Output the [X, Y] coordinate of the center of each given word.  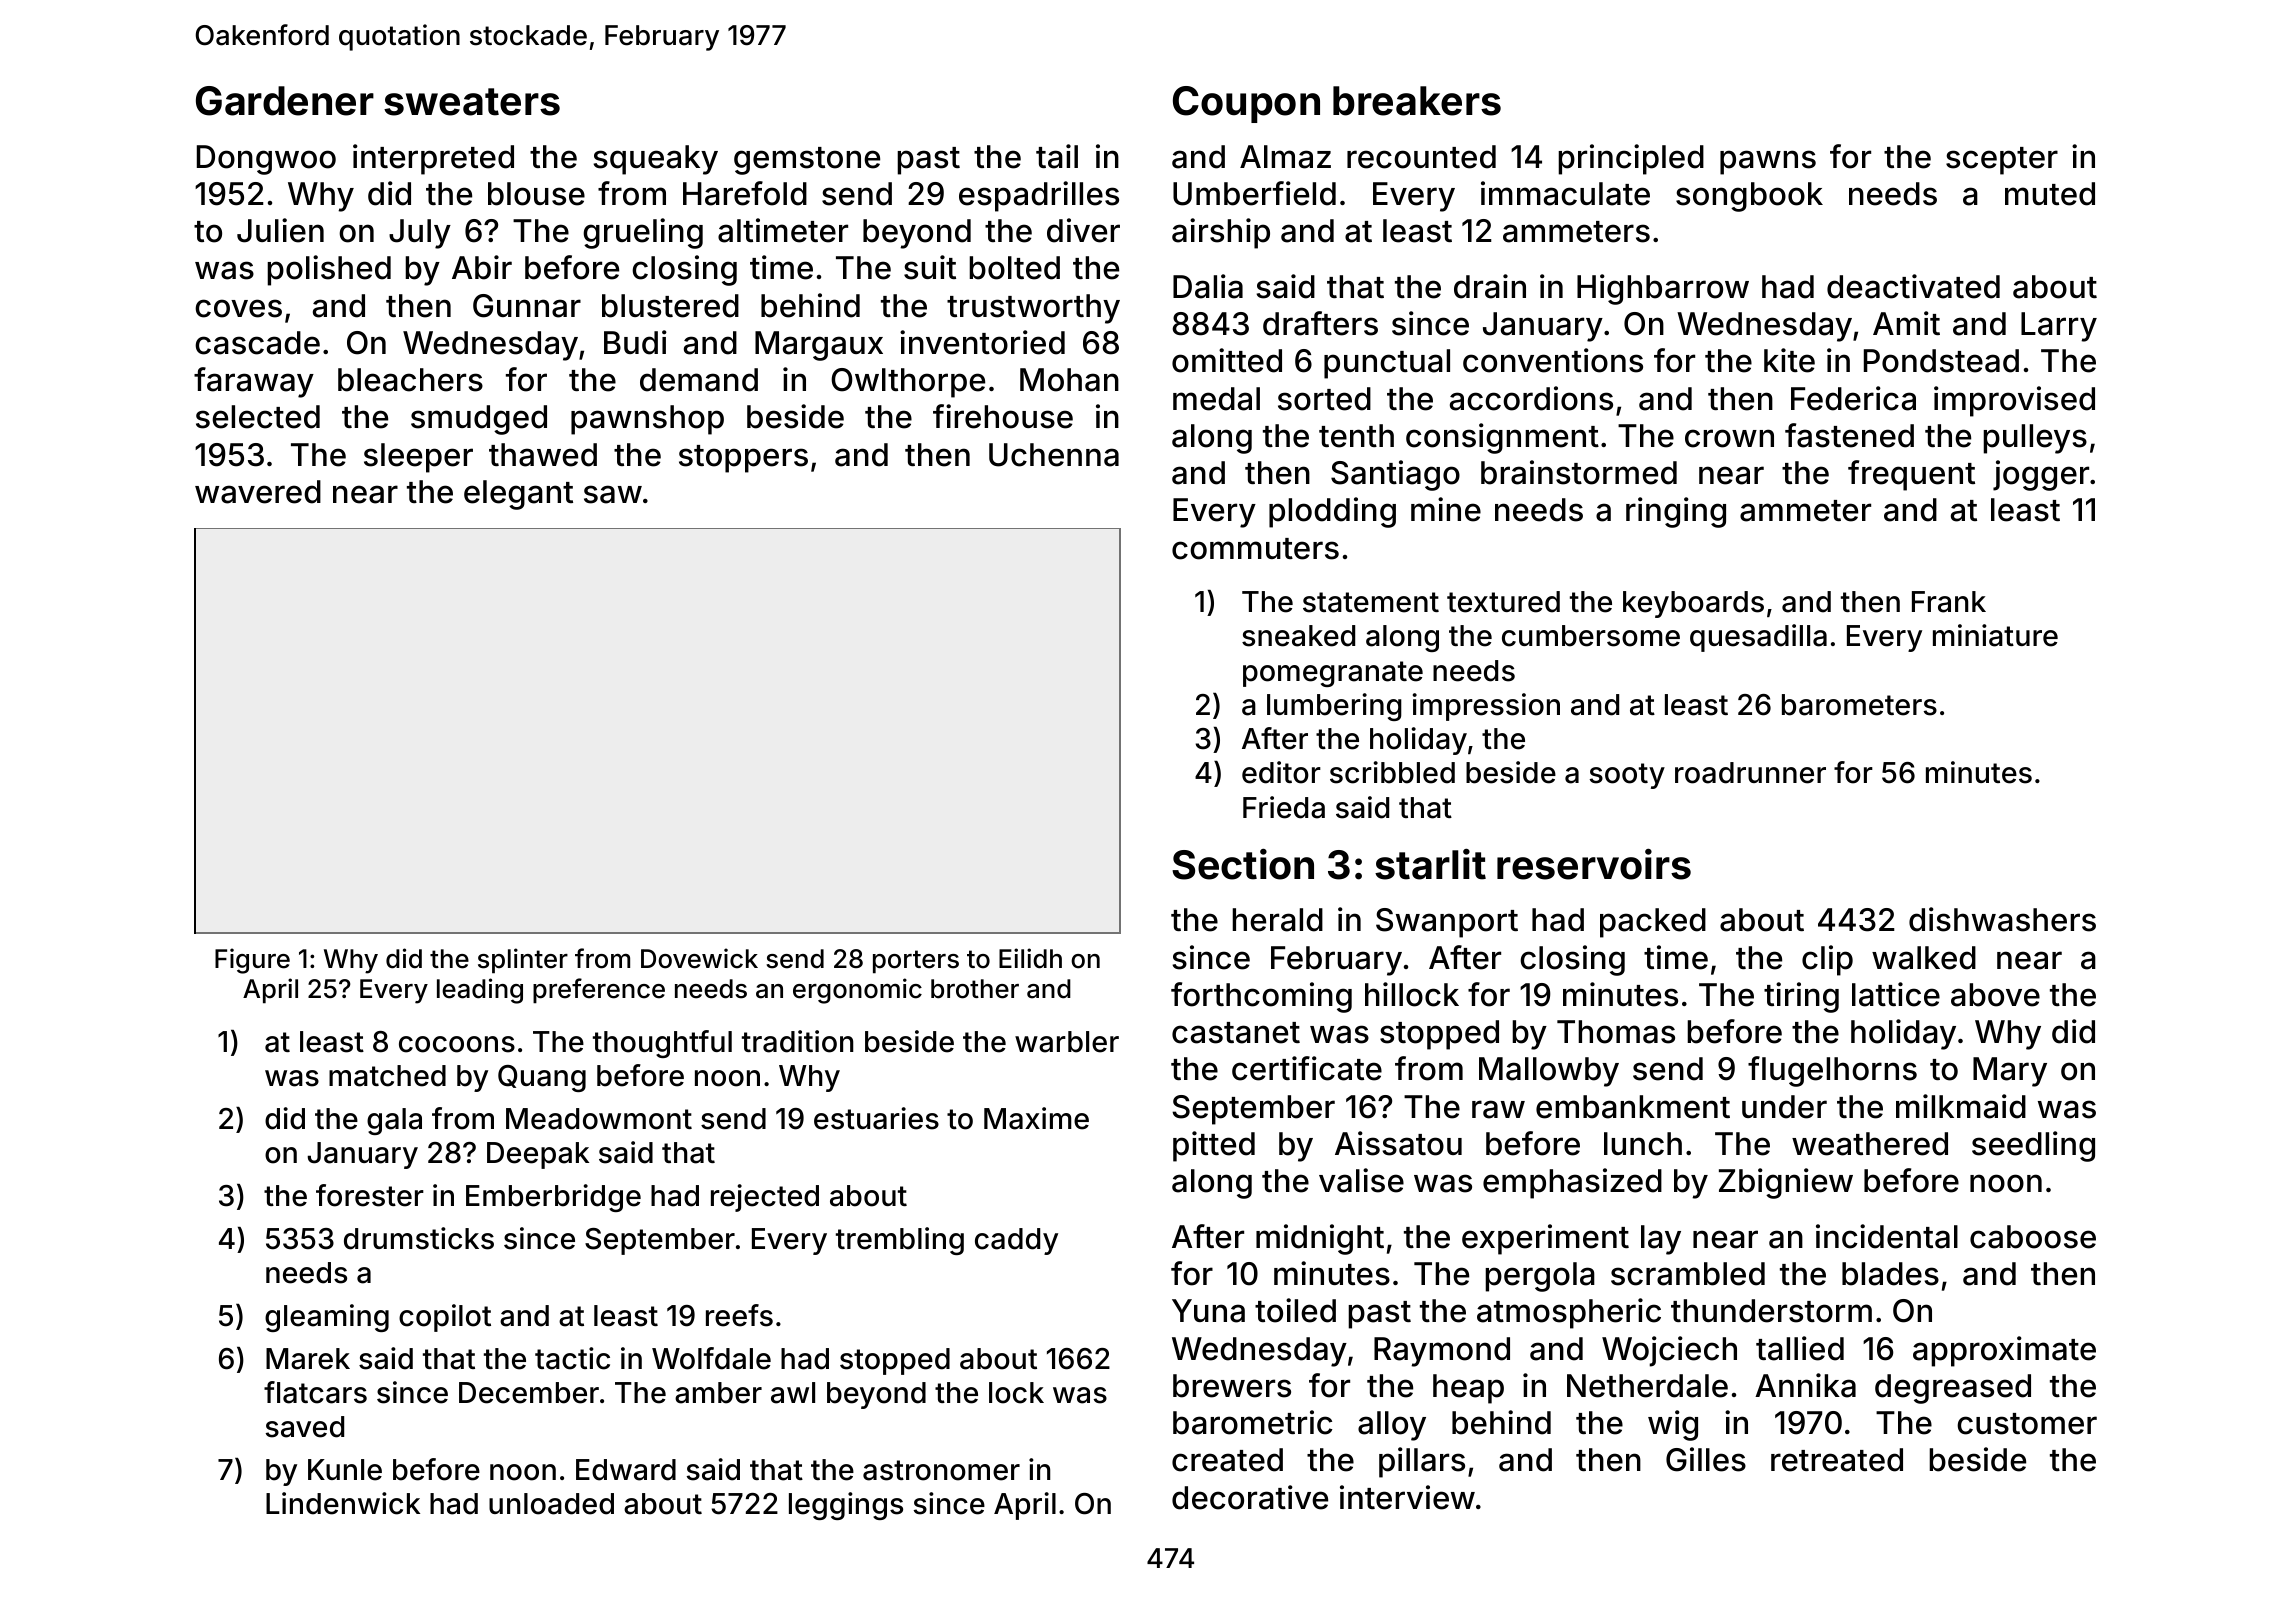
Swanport [1447, 923]
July [420, 234]
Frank [1949, 602]
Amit [1906, 323]
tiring [1801, 997]
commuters [1255, 549]
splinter [523, 961]
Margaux [819, 346]
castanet [1236, 1033]
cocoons [457, 1044]
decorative [1250, 1497]
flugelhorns [1832, 1071]
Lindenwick [343, 1503]
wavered [258, 492]
